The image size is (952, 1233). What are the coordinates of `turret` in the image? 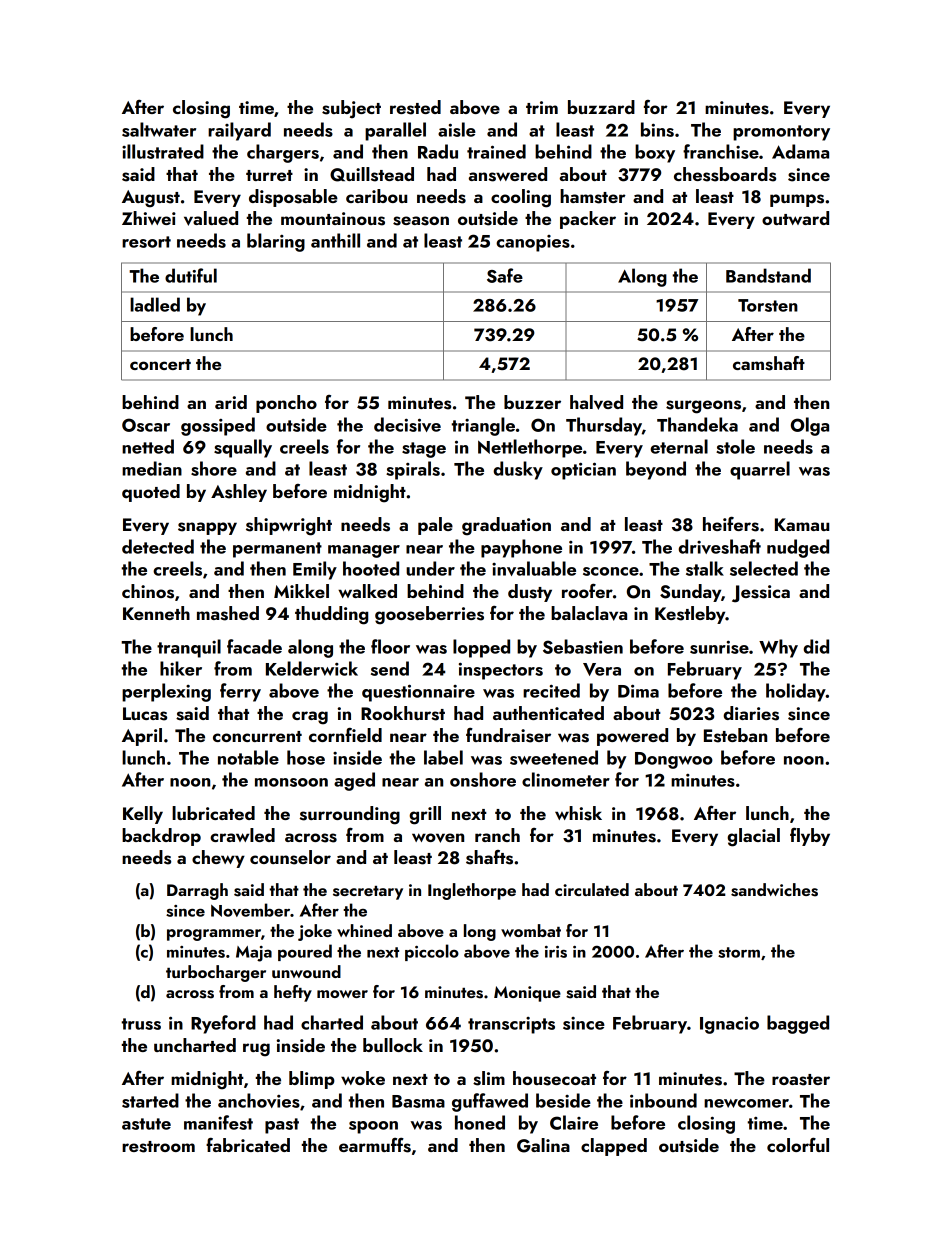 It's located at (269, 175).
